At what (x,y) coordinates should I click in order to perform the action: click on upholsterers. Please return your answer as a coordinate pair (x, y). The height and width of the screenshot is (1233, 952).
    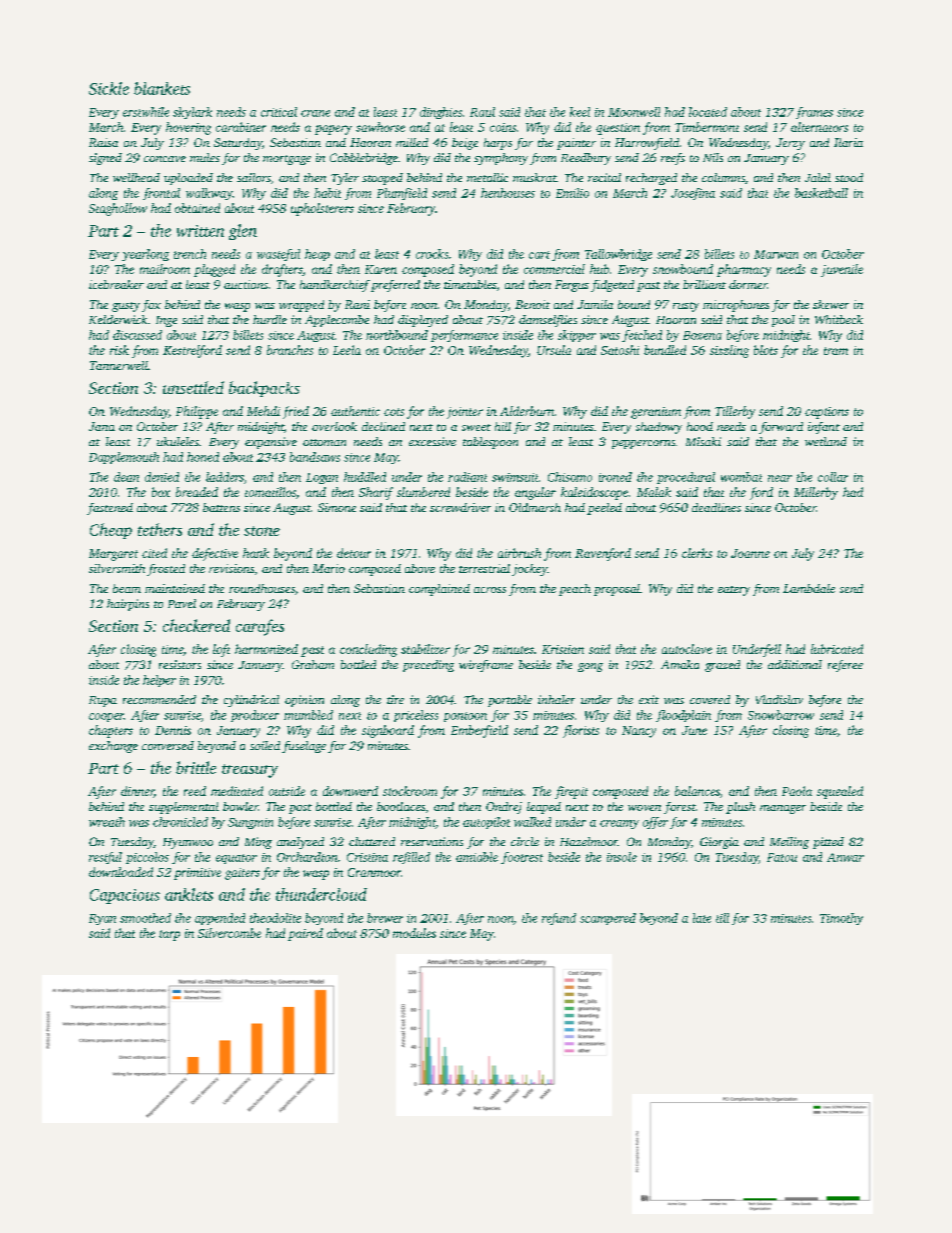
    Looking at the image, I should click on (322, 209).
